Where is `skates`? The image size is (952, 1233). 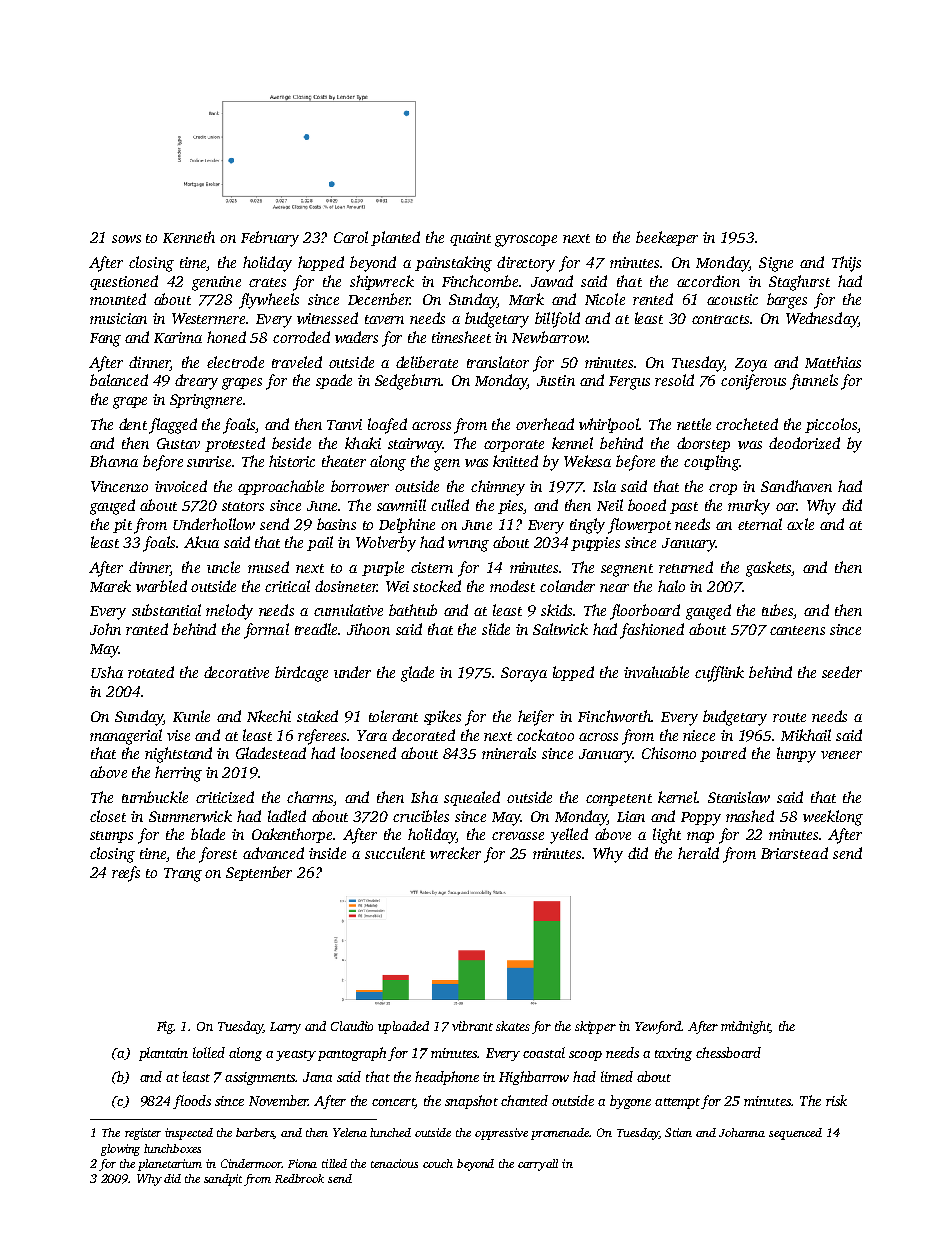
skates is located at coordinates (513, 1026).
